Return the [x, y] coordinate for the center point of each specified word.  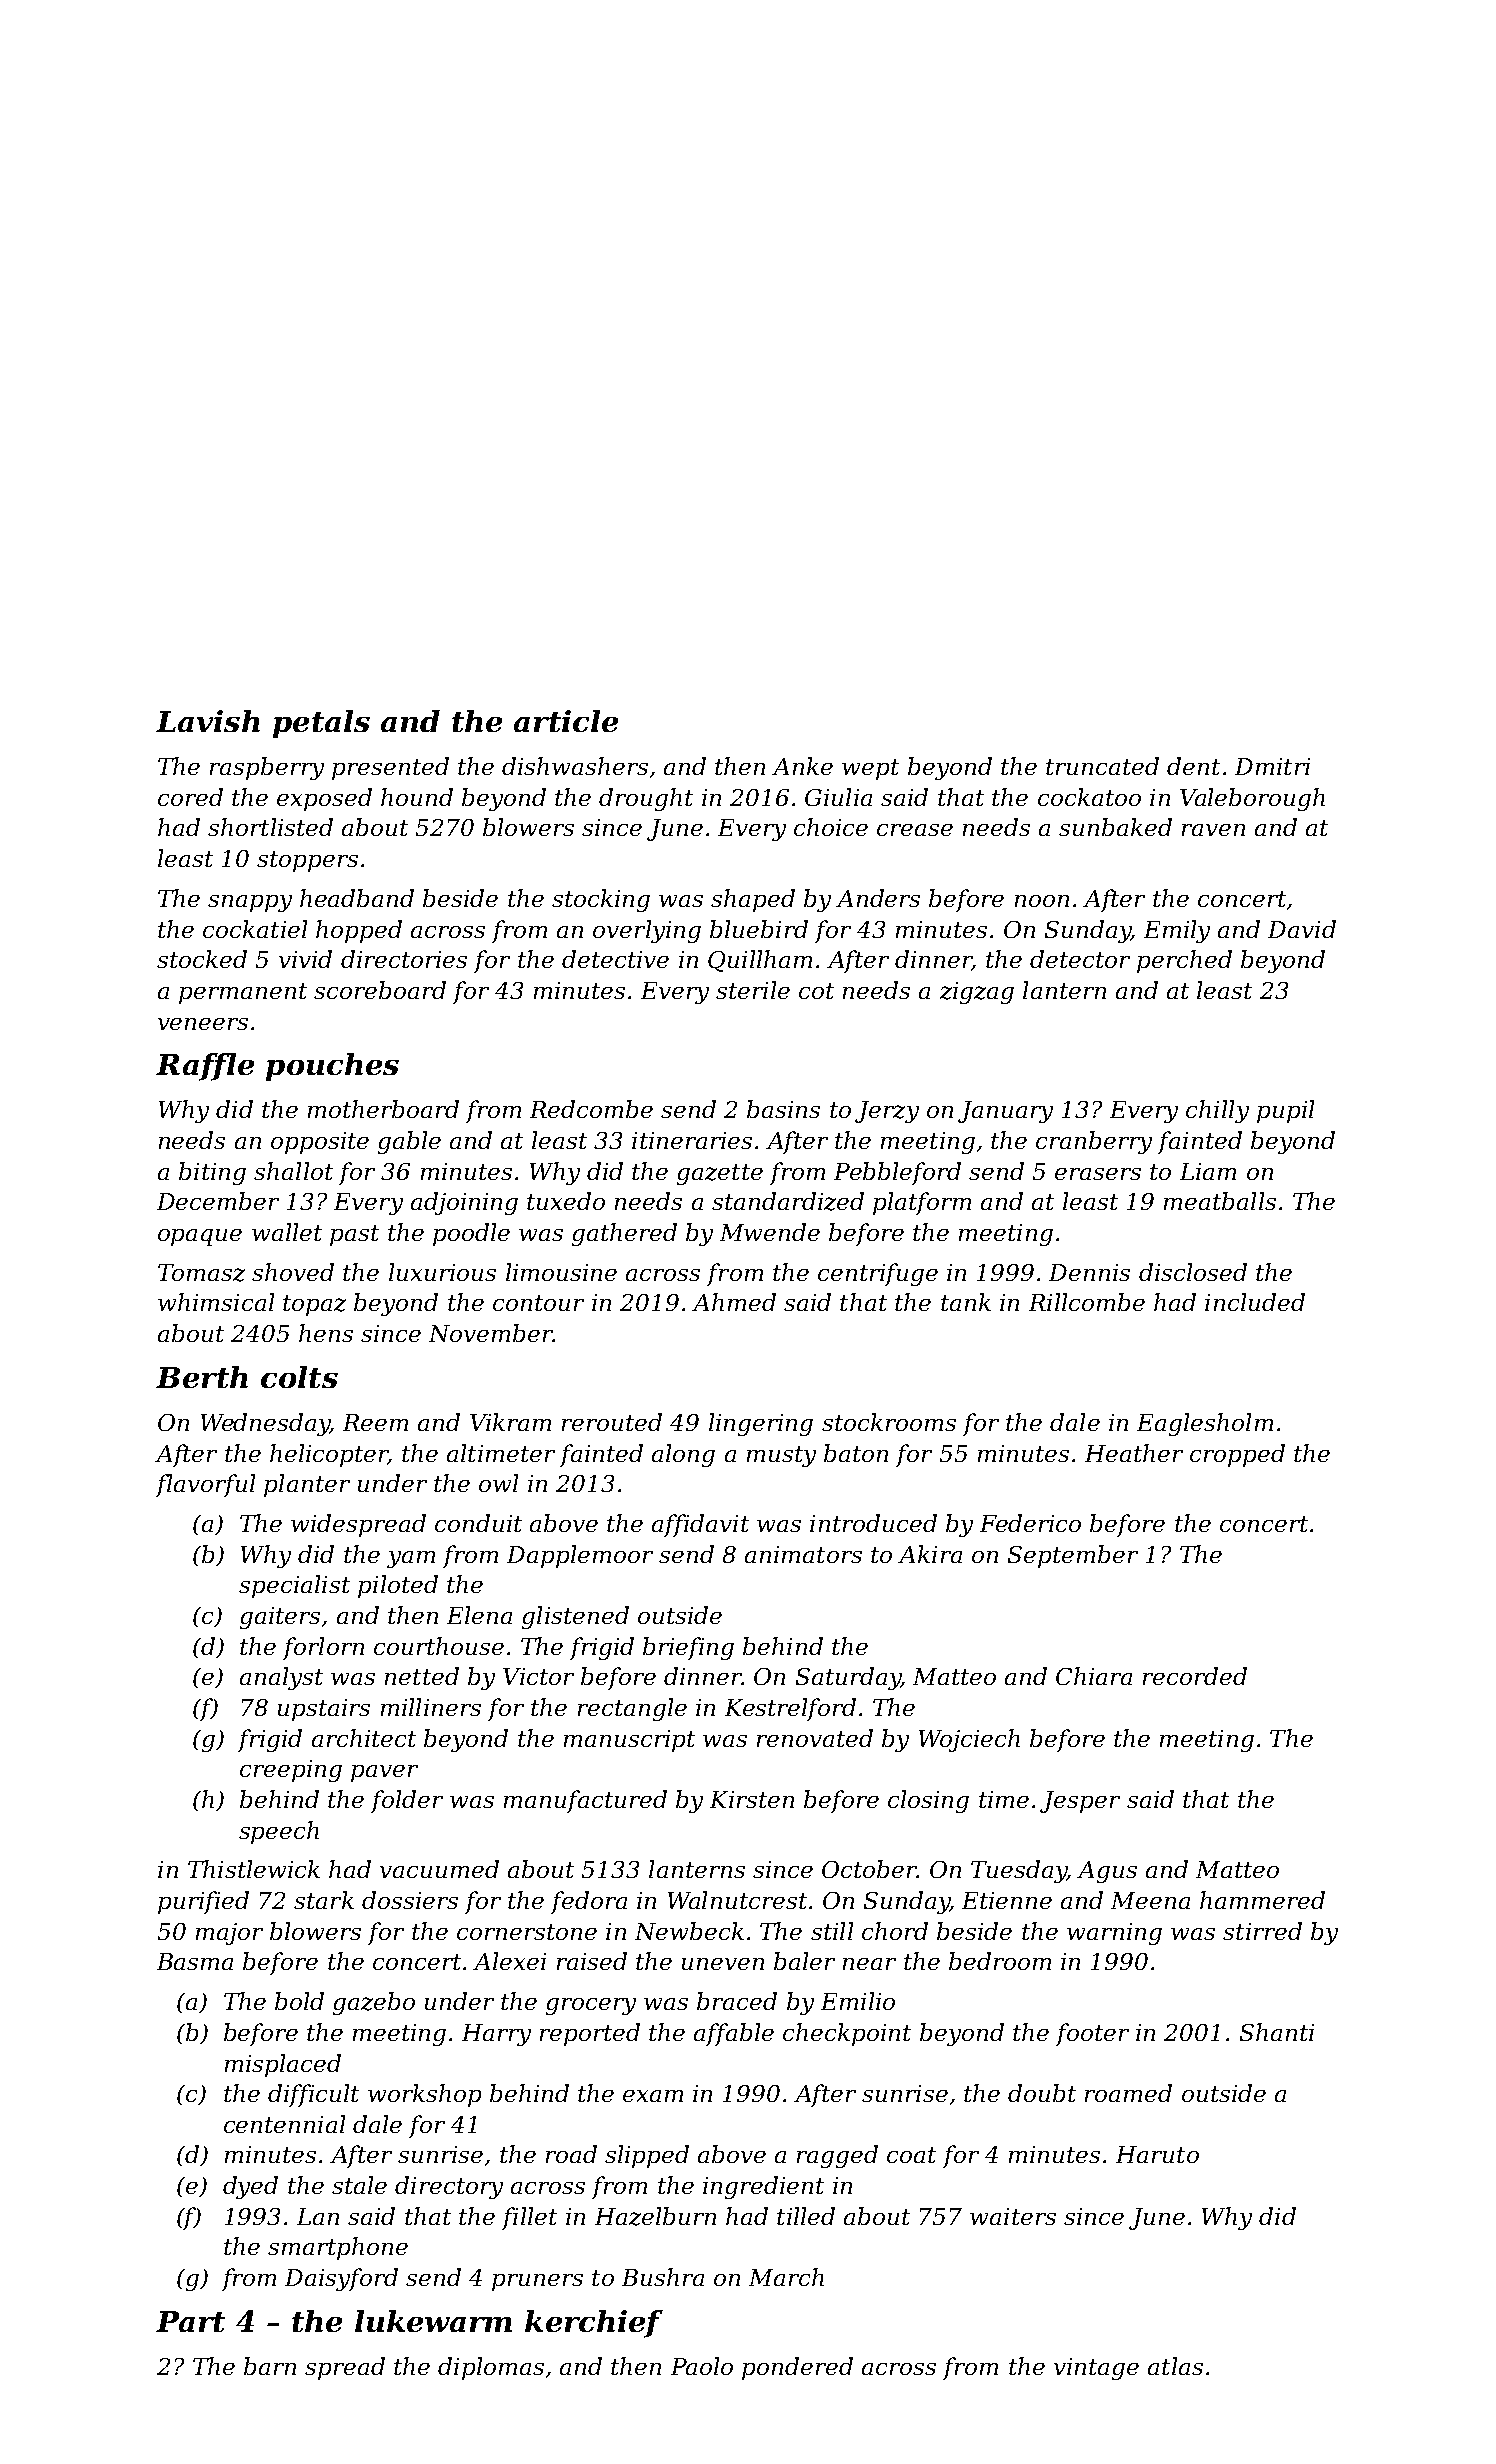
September [1073, 1556]
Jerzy [887, 1112]
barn [270, 2366]
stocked [202, 959]
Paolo [702, 2366]
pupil [1285, 1111]
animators [803, 1554]
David [1302, 929]
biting [212, 1173]
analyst [281, 1678]
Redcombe [591, 1109]
